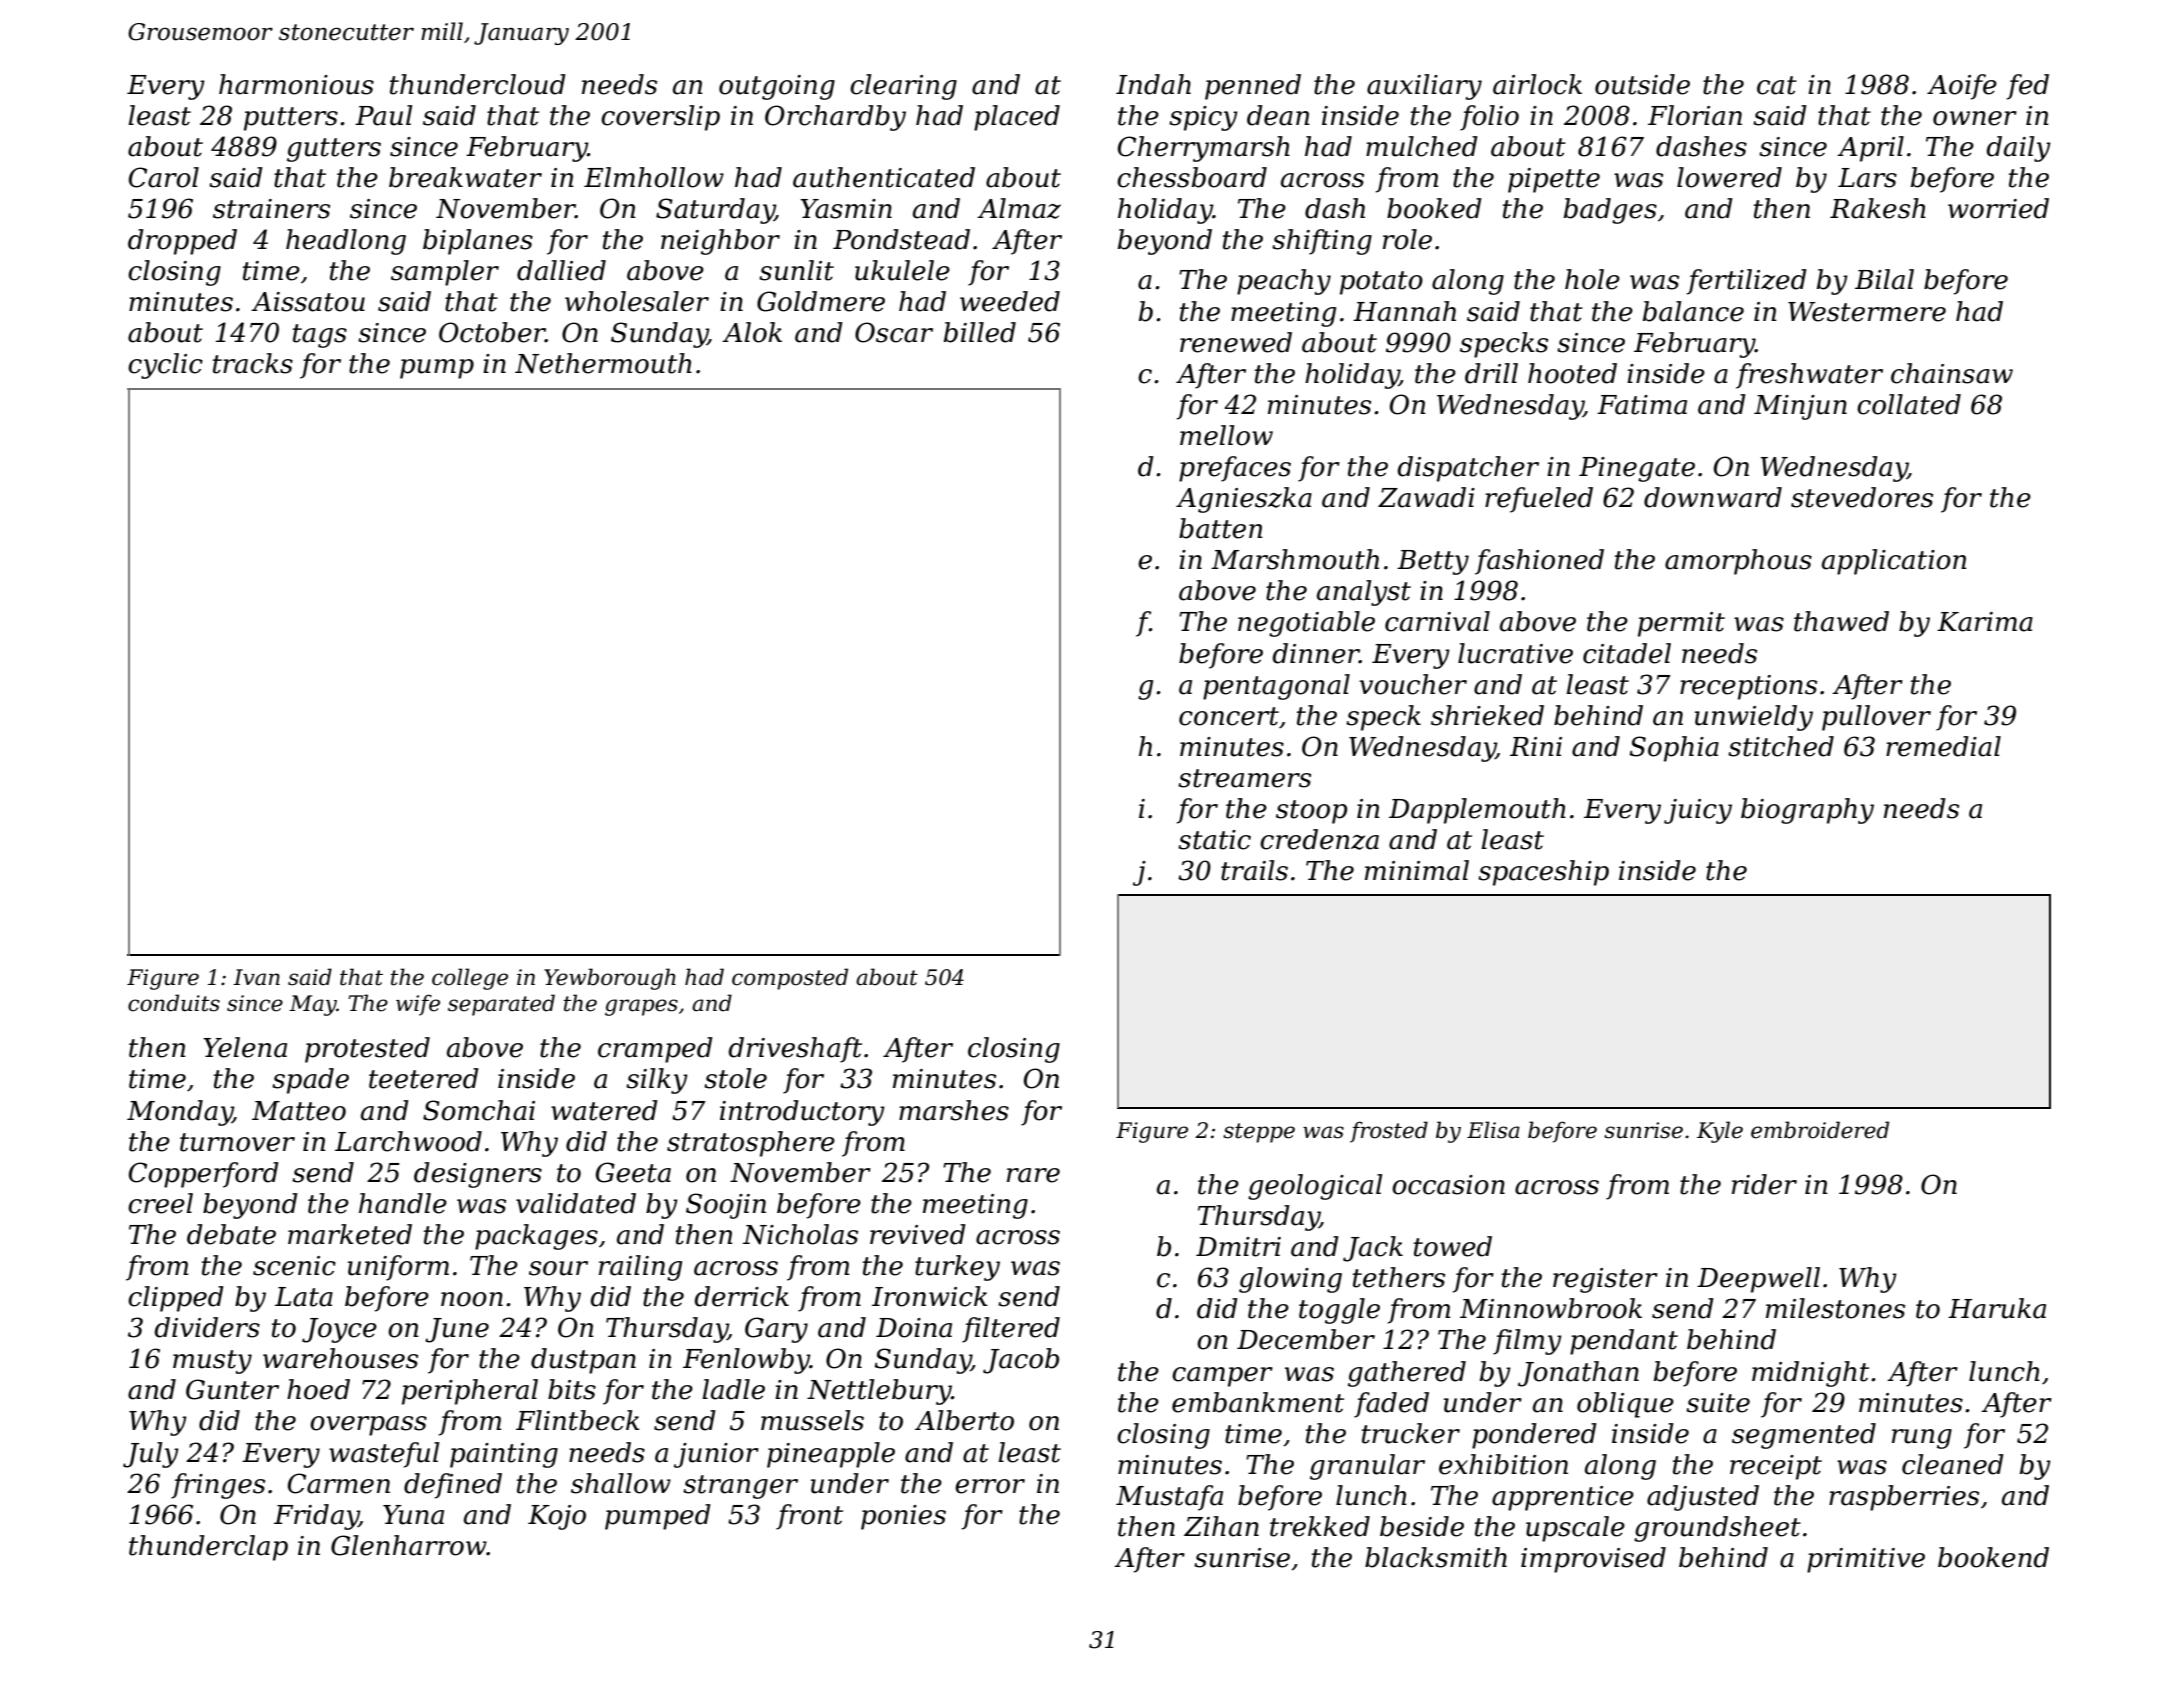 This screenshot has width=2178, height=1683. Describe the element at coordinates (903, 87) in the screenshot. I see `clearing` at that location.
